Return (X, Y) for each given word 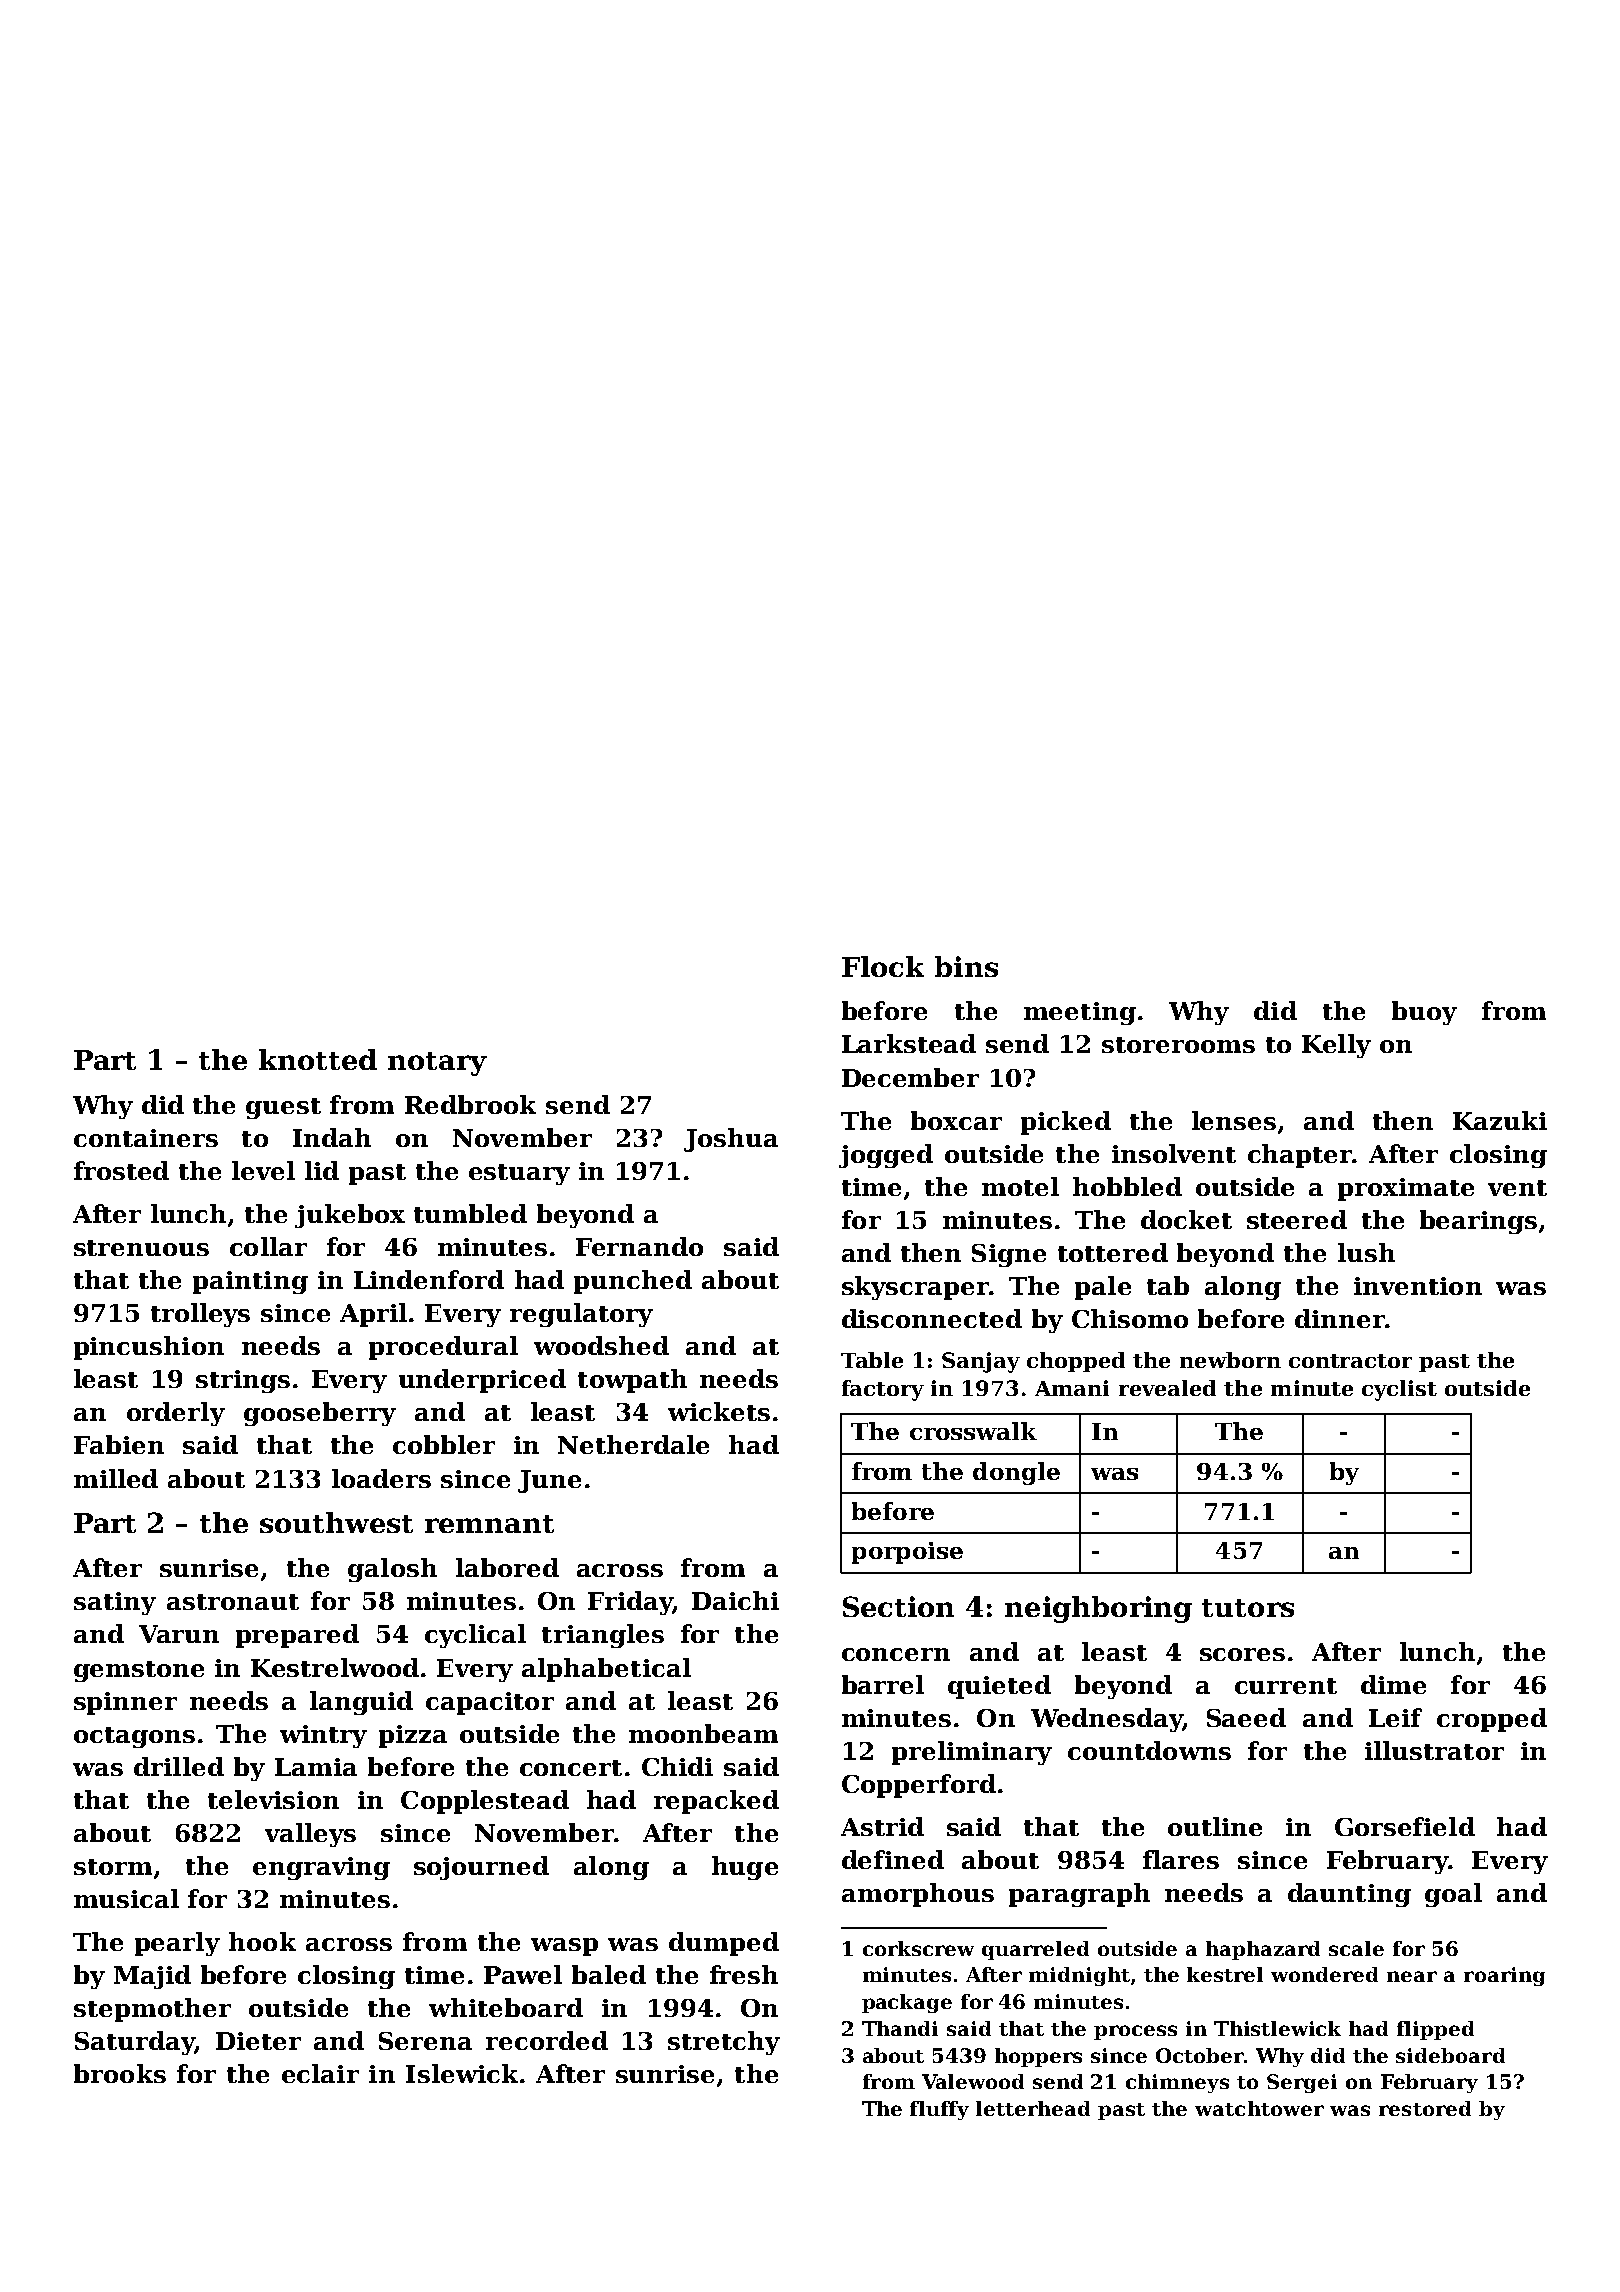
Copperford (919, 1786)
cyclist (1399, 1390)
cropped (1492, 1720)
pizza (413, 1736)
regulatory (581, 1315)
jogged (886, 1156)
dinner (1340, 1318)
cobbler (444, 1444)
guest (283, 1108)
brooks (120, 2073)
